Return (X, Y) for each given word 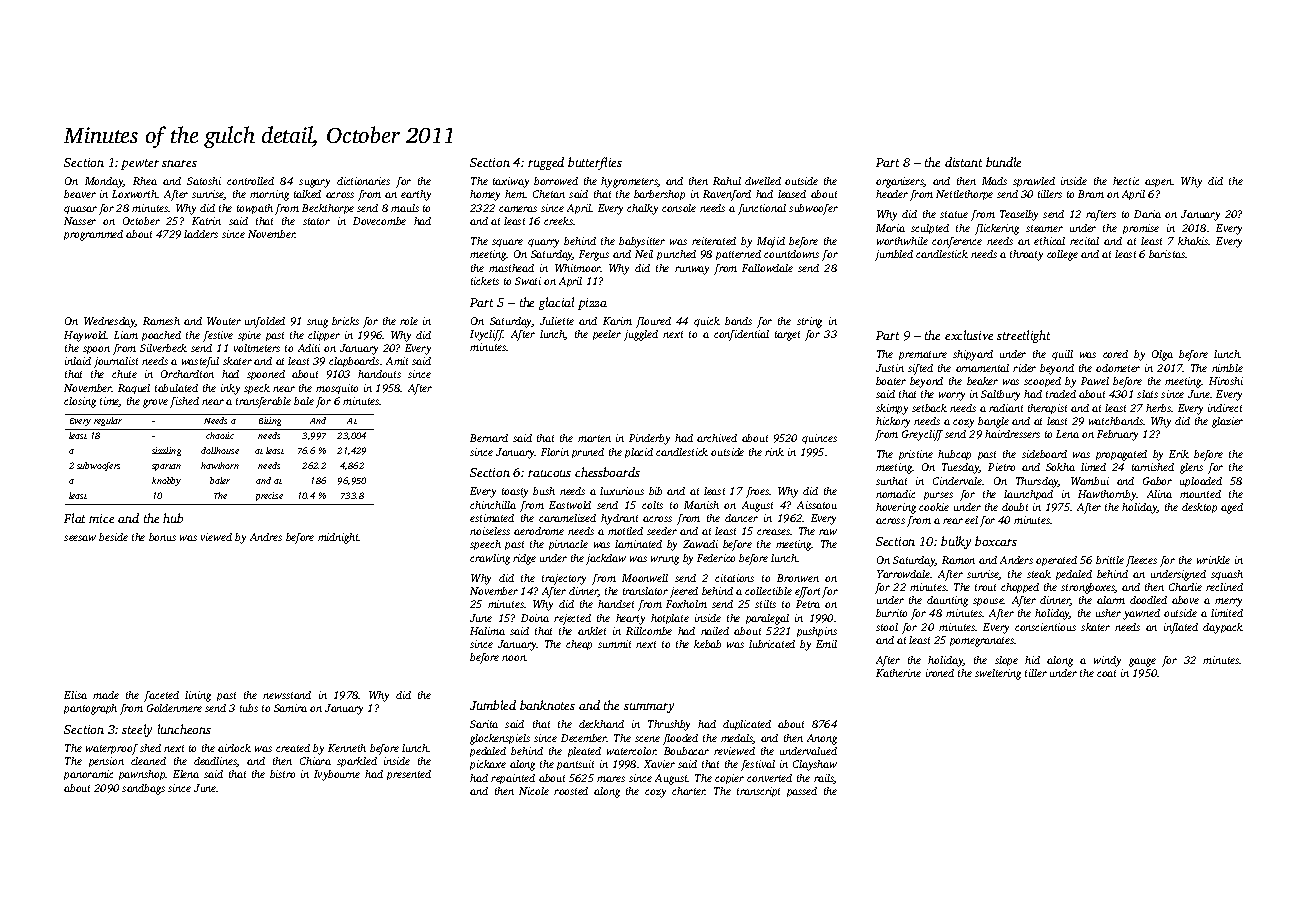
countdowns (791, 254)
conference (957, 242)
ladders (201, 234)
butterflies (595, 163)
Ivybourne (337, 775)
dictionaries (363, 181)
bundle (1003, 162)
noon (514, 658)
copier (729, 779)
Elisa (75, 695)
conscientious (1045, 627)
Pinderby (649, 439)
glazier (1227, 422)
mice (101, 518)
